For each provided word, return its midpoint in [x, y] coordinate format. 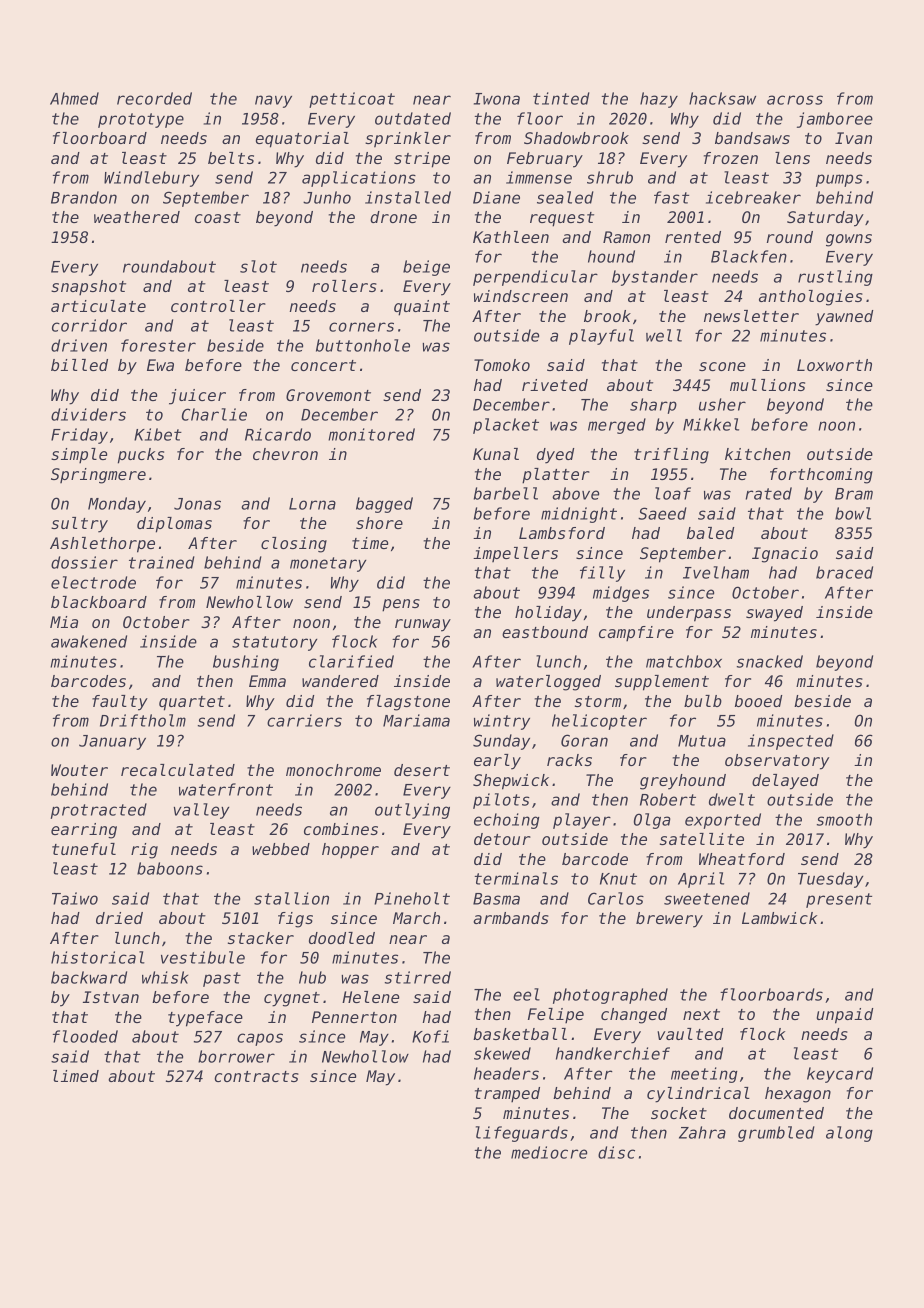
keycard [840, 1075]
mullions [767, 385]
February [545, 160]
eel [526, 994]
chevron [285, 454]
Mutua [702, 741]
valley [201, 811]
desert [422, 770]
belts [231, 158]
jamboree [835, 120]
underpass [689, 614]
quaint [422, 308]
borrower [236, 1056]
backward [89, 977]
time [370, 543]
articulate [98, 306]
